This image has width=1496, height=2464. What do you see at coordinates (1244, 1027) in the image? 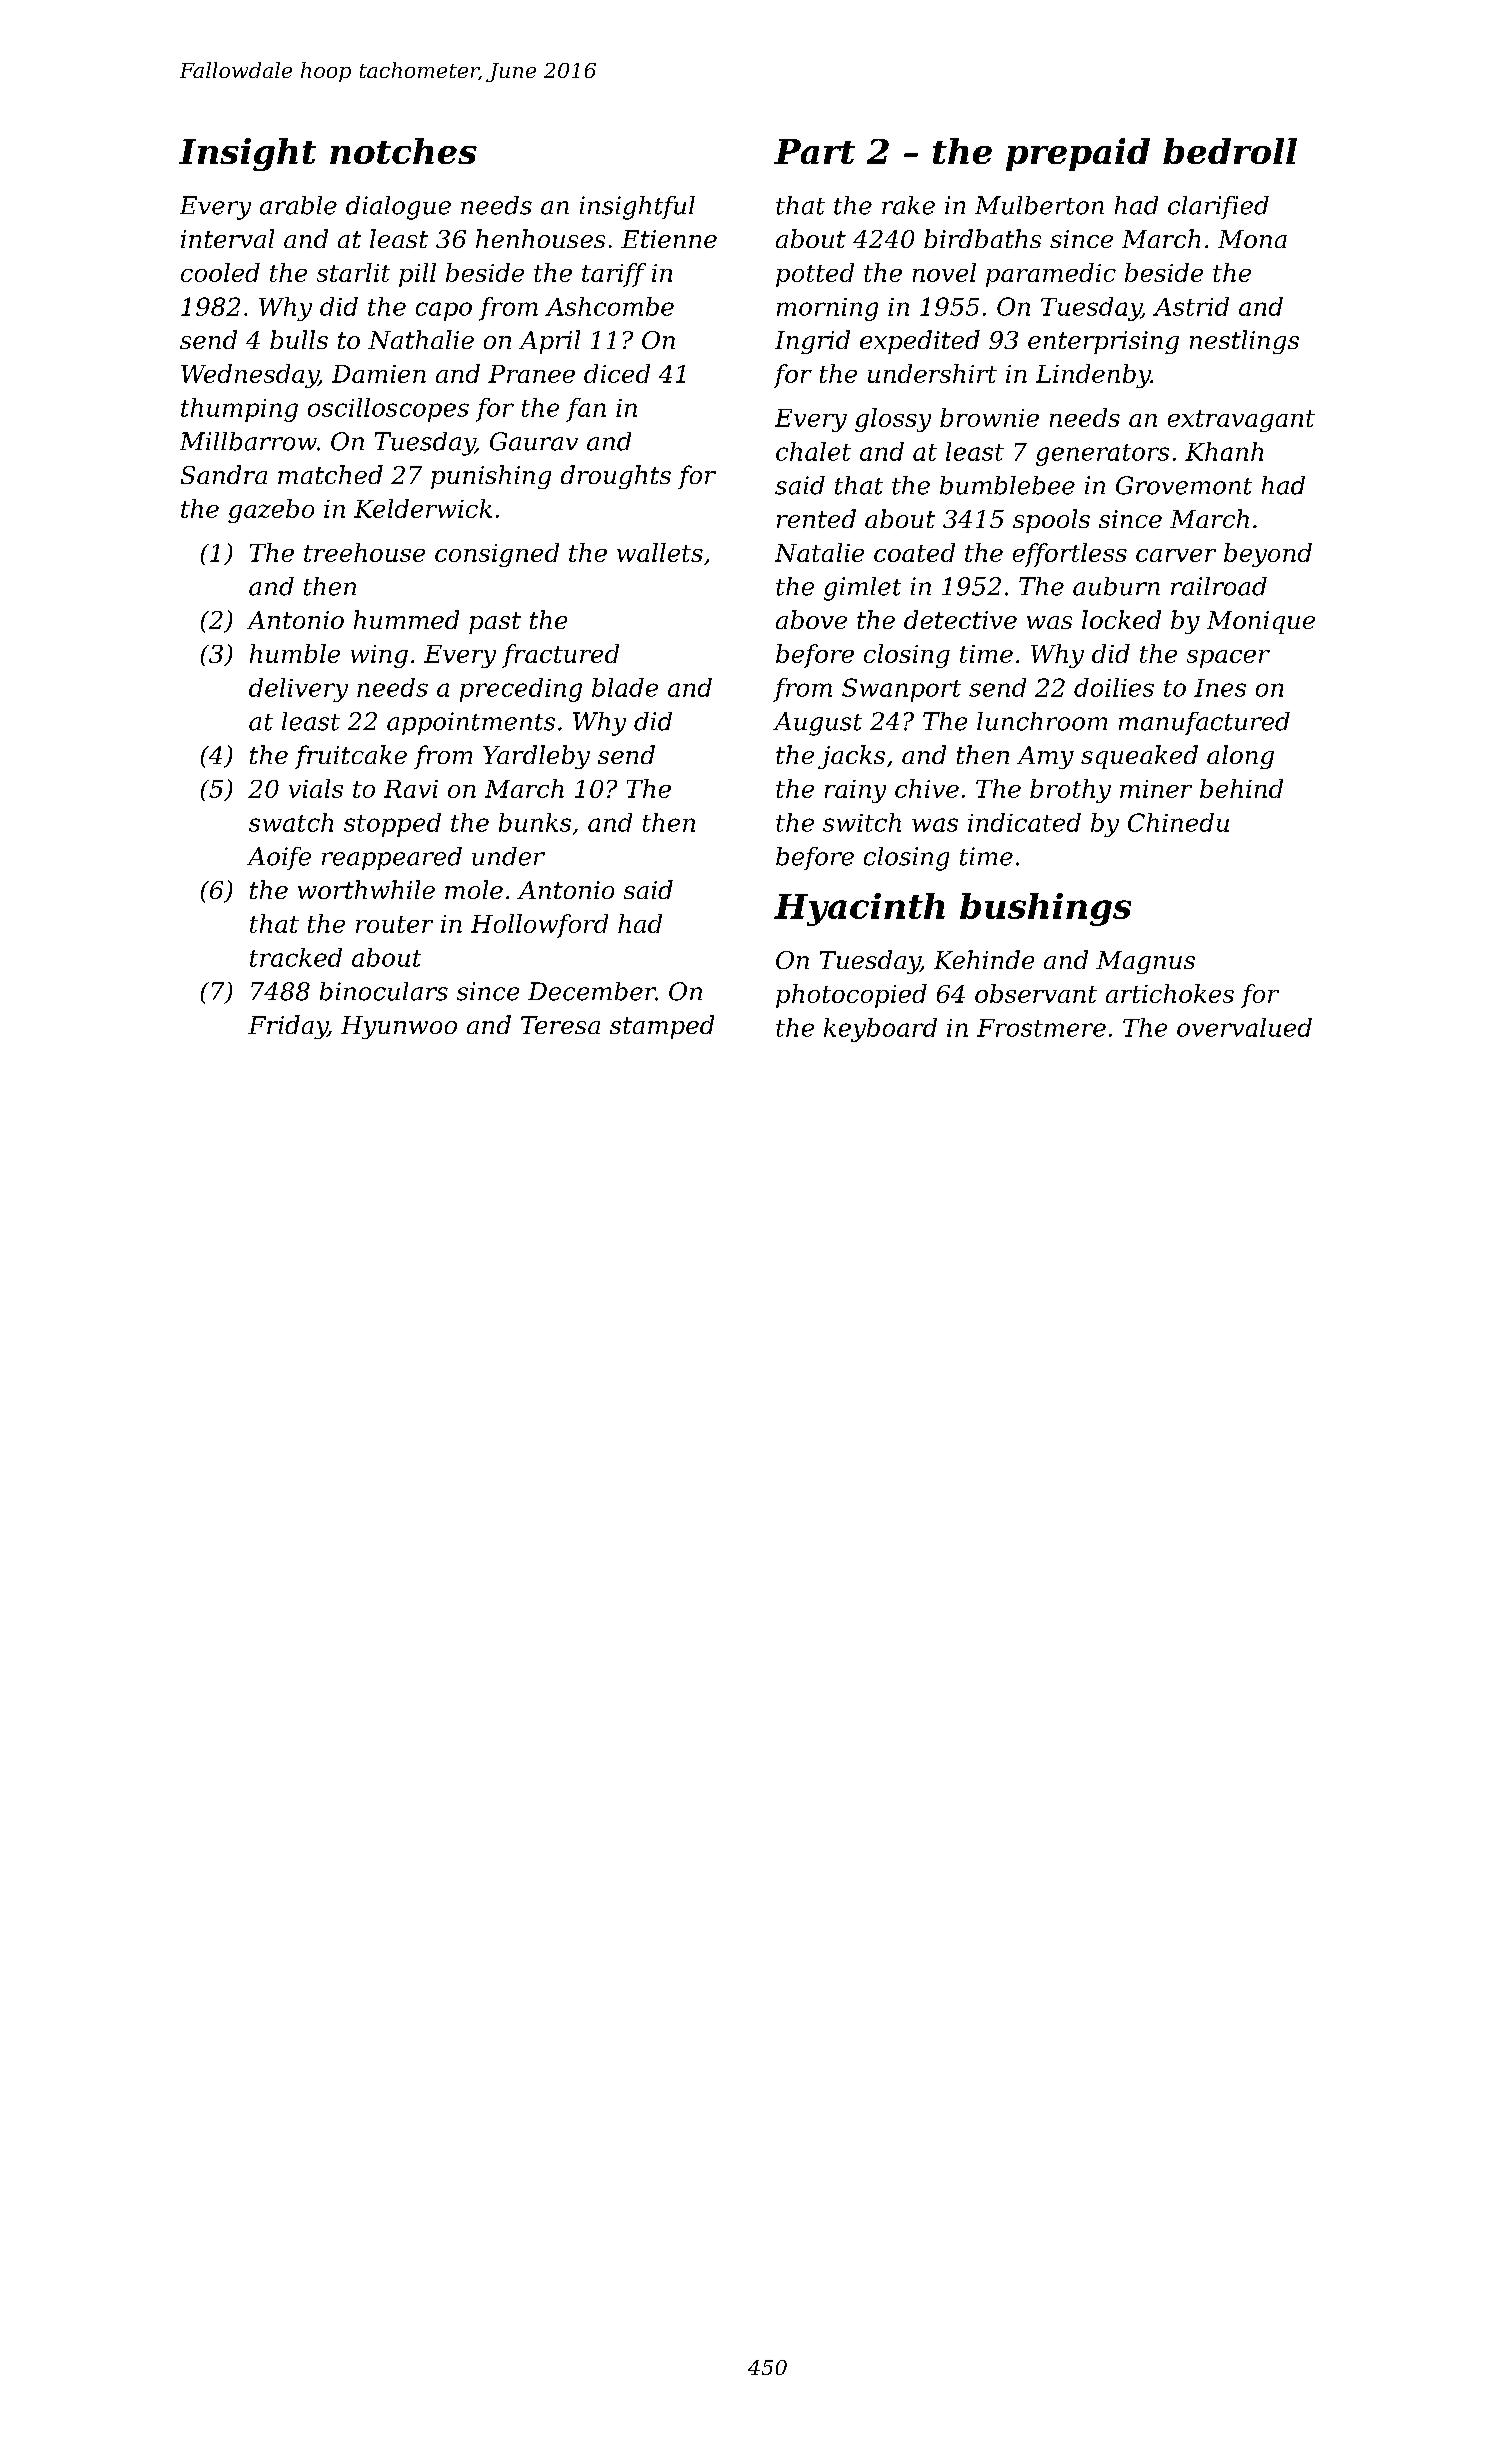
I see `overvalued` at bounding box center [1244, 1027].
